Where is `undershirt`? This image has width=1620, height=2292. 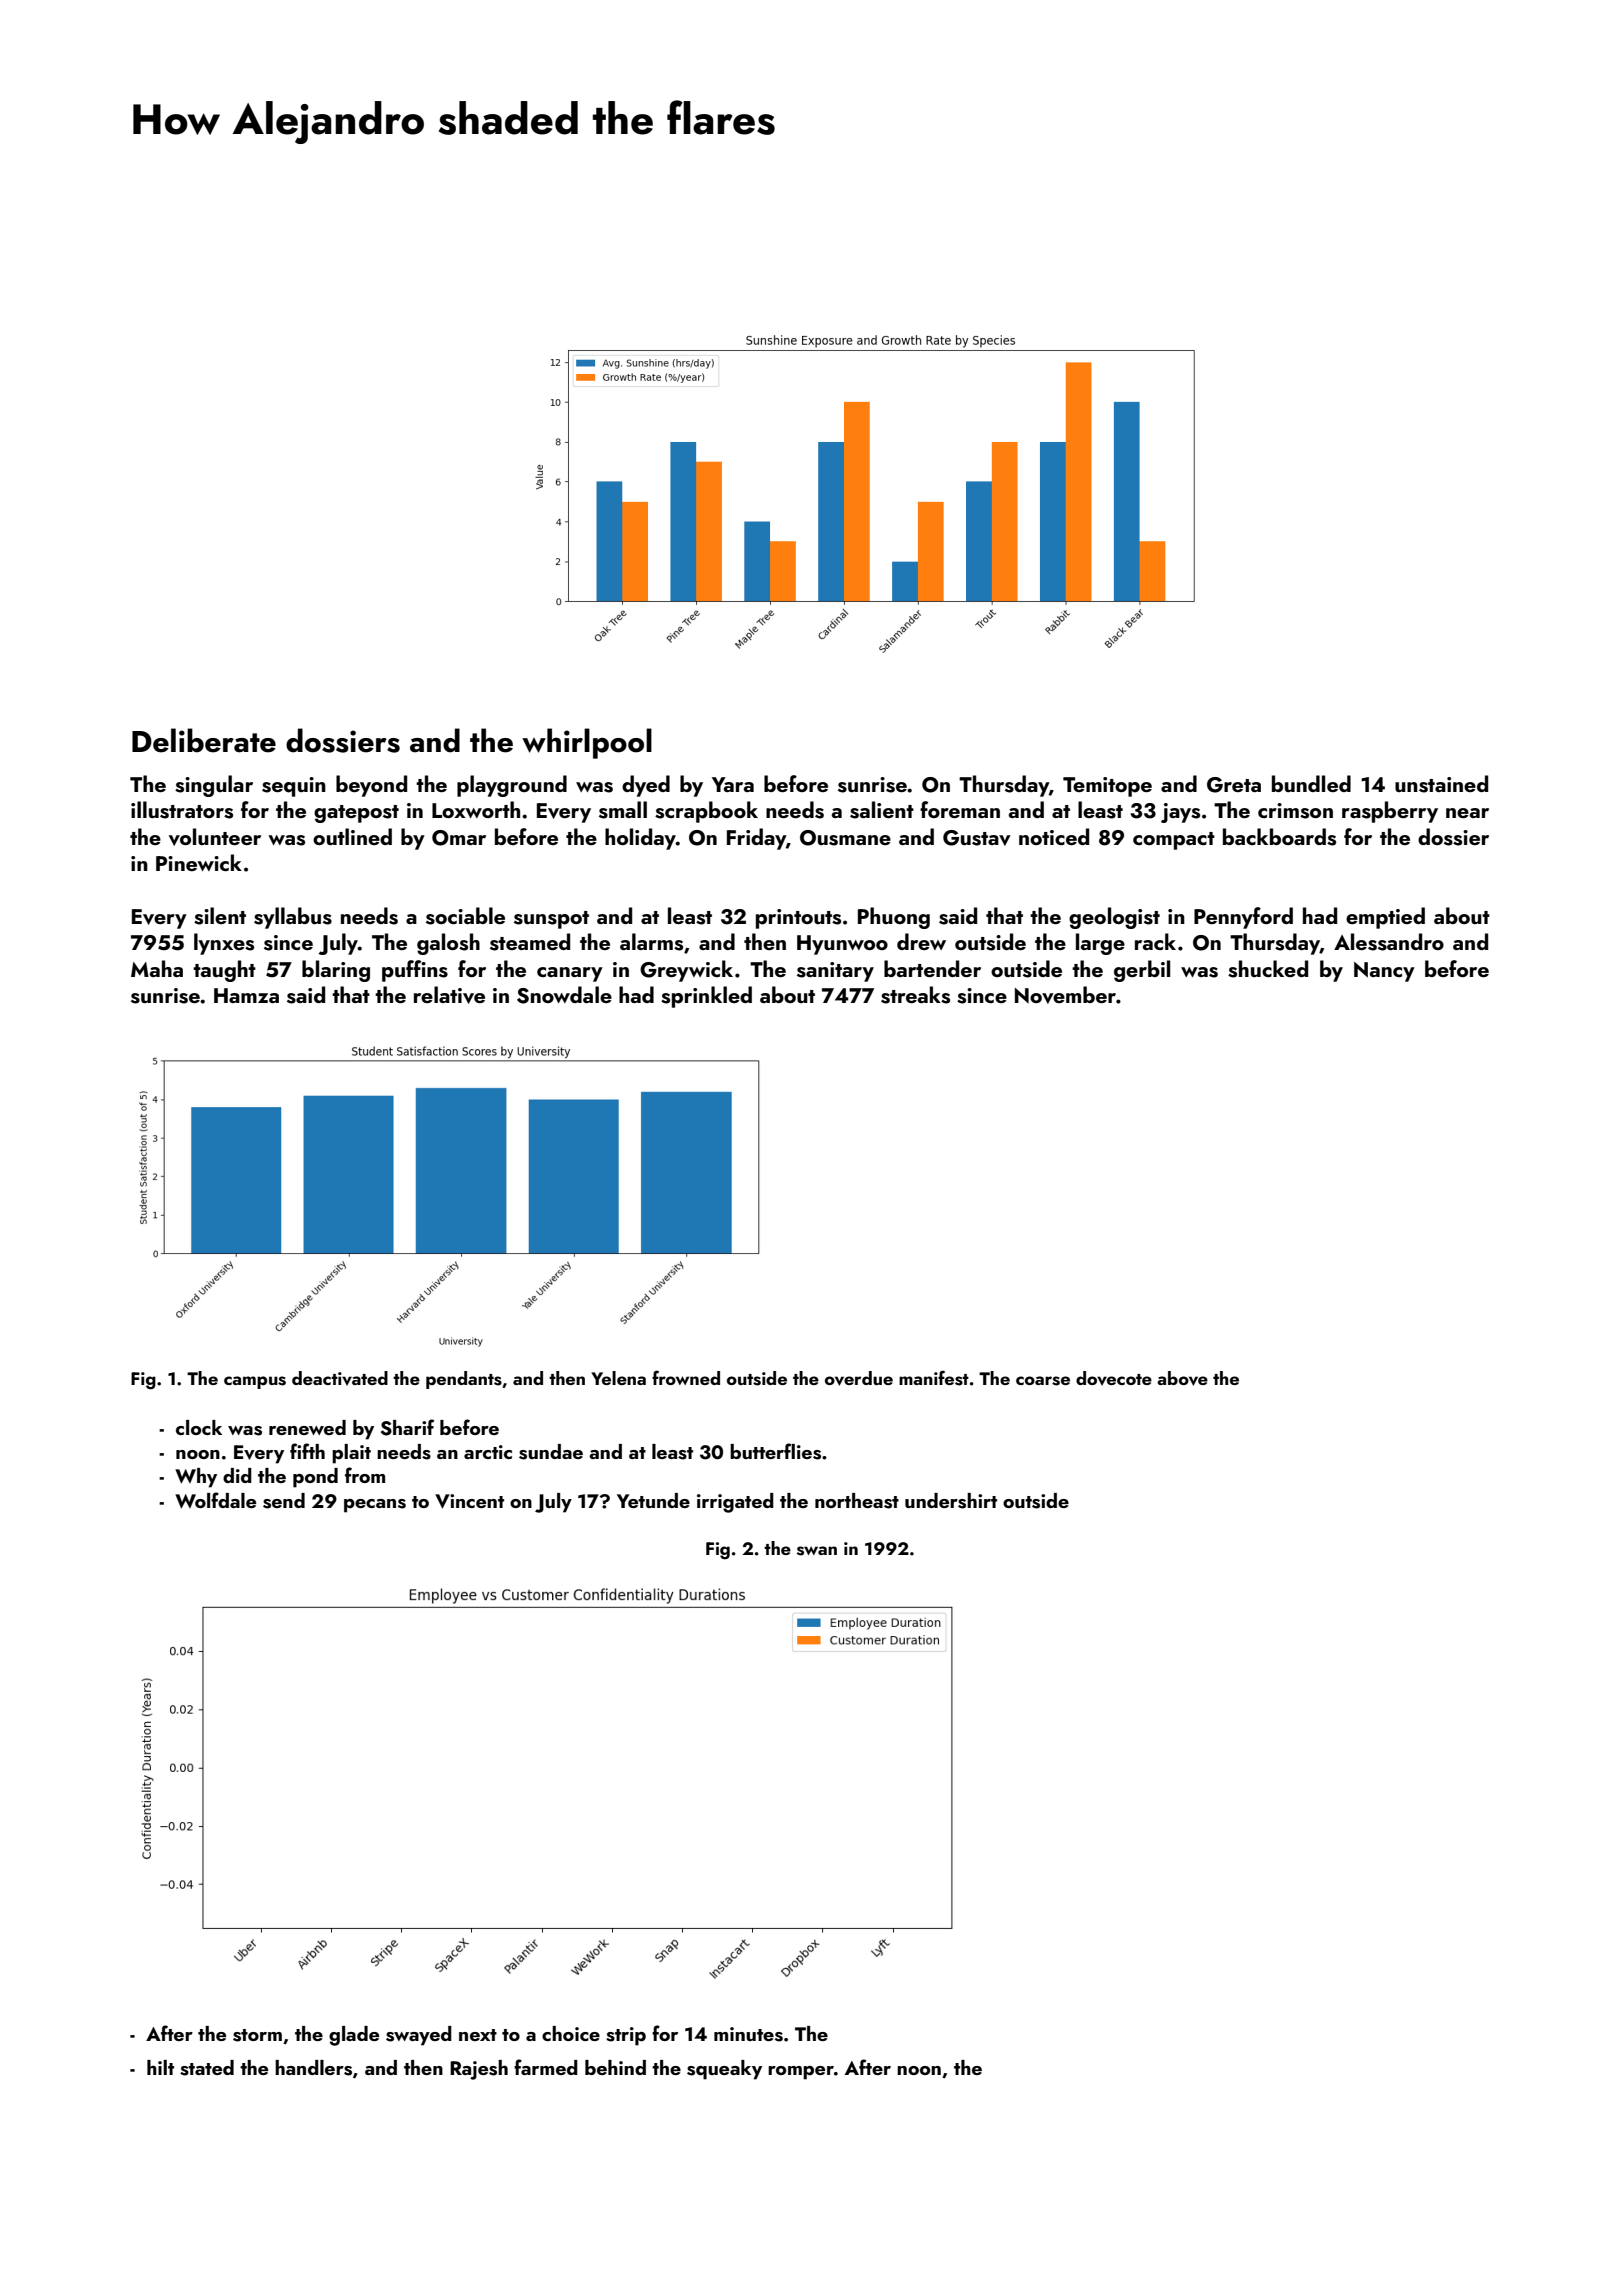
undershirt is located at coordinates (951, 1501).
